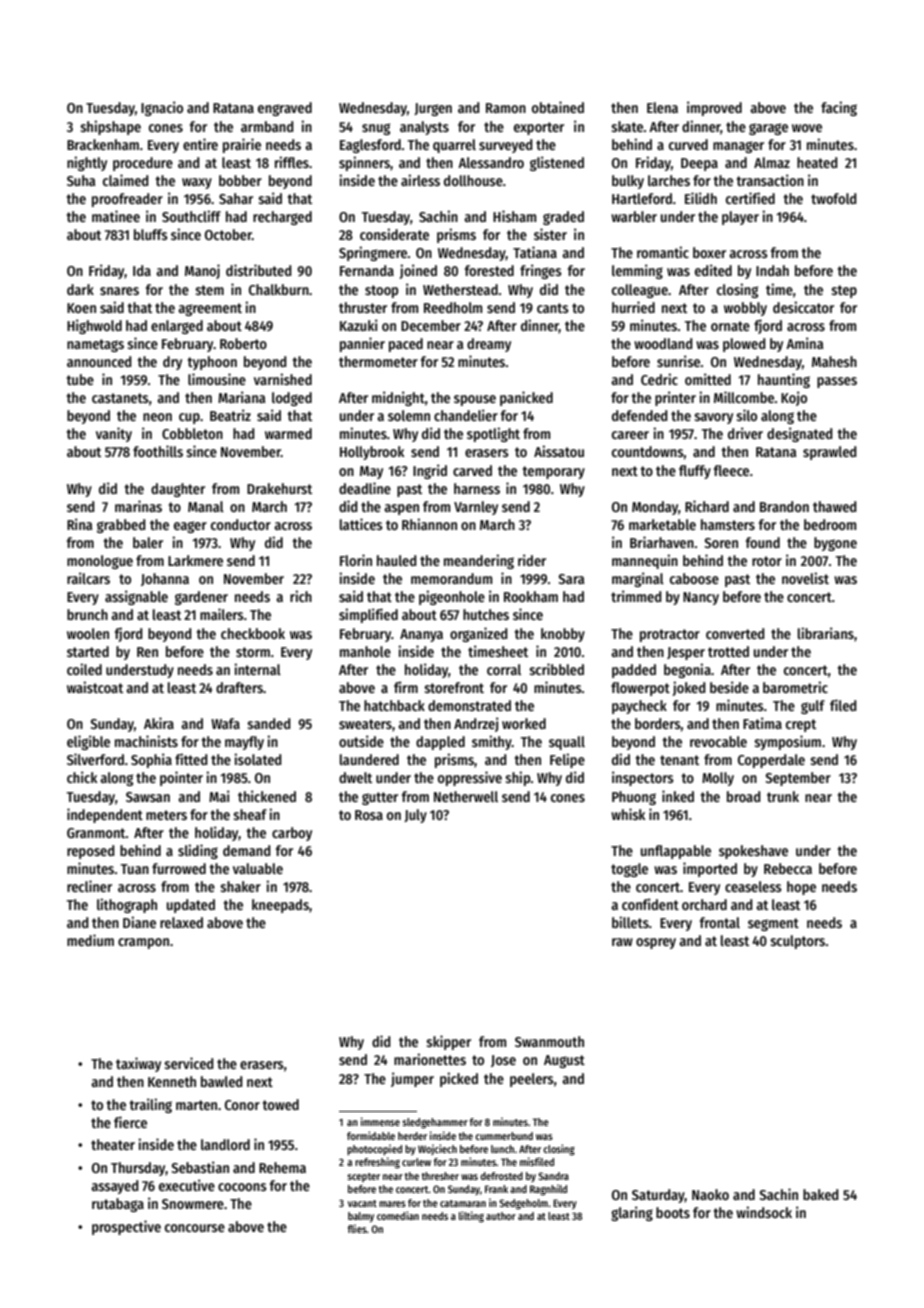  What do you see at coordinates (433, 109) in the document?
I see `Jurgen` at bounding box center [433, 109].
